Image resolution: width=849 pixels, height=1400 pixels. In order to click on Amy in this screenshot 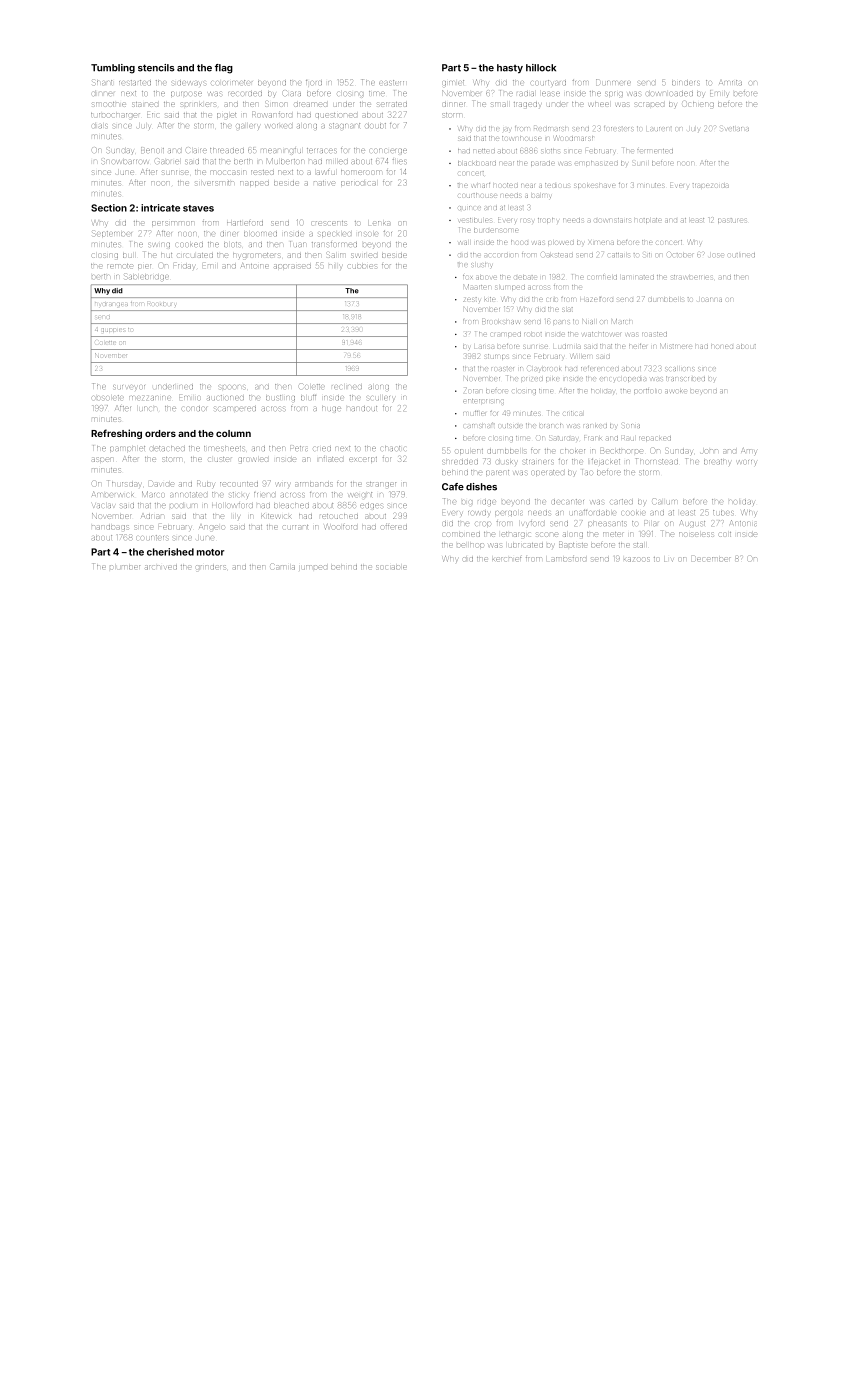, I will do `click(748, 451)`.
